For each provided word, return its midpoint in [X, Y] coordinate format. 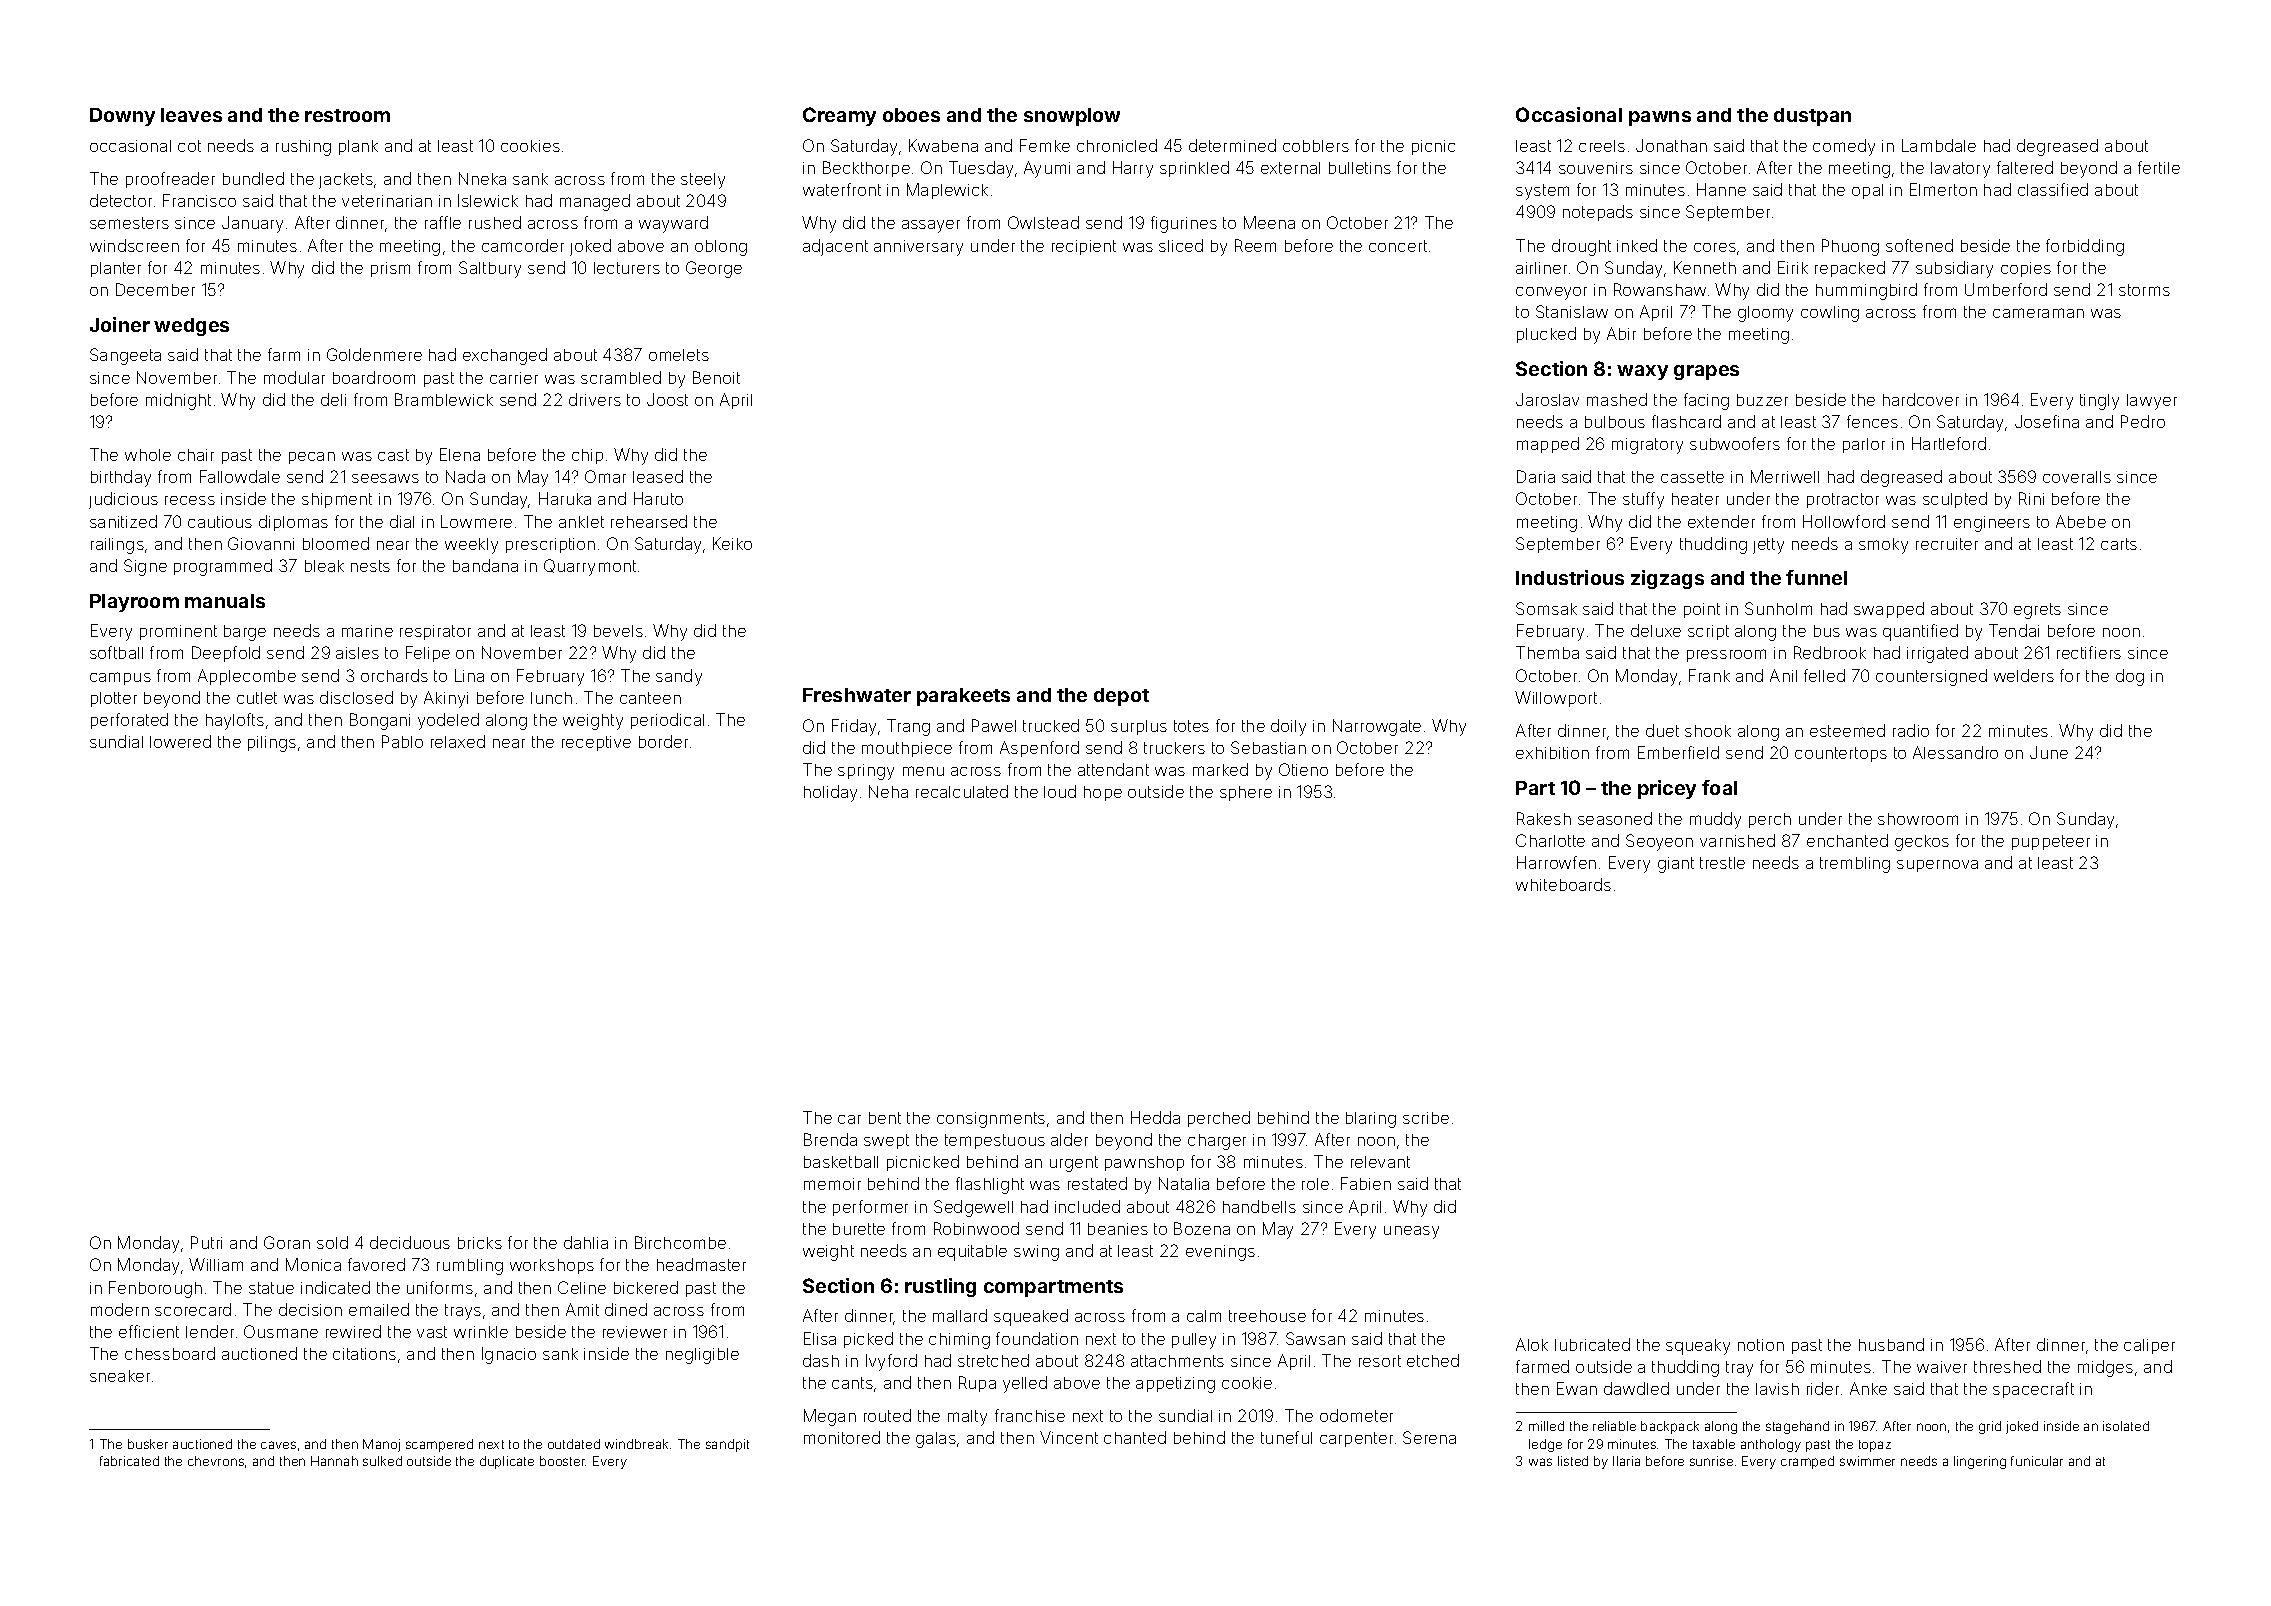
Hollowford [1844, 521]
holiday [830, 793]
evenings [1220, 1253]
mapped [1548, 445]
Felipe [428, 654]
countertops [1841, 754]
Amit [582, 1309]
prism [390, 269]
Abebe [2081, 521]
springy [866, 772]
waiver [1942, 1367]
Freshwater [857, 695]
